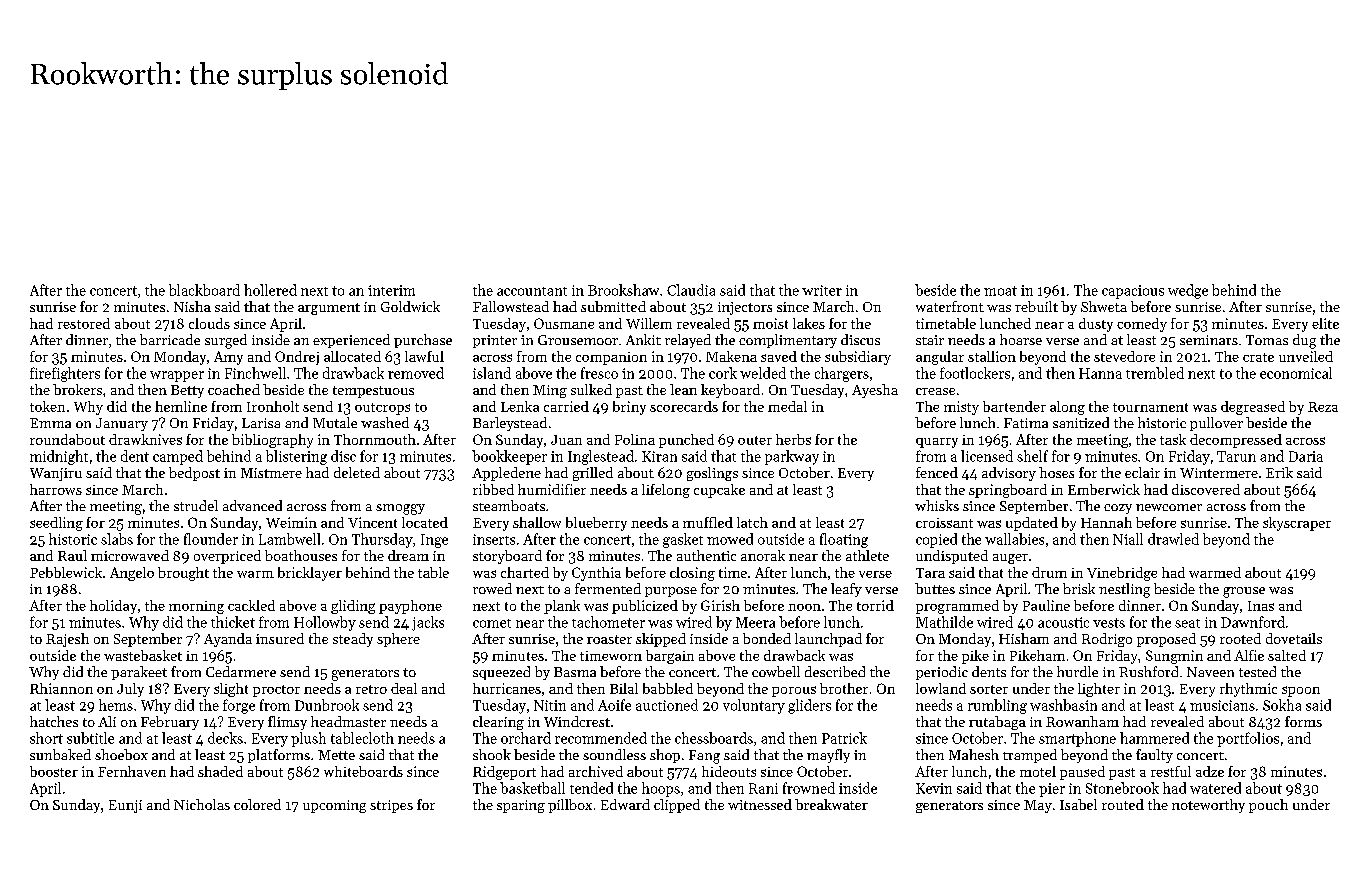  I want to click on advanced, so click(252, 505).
